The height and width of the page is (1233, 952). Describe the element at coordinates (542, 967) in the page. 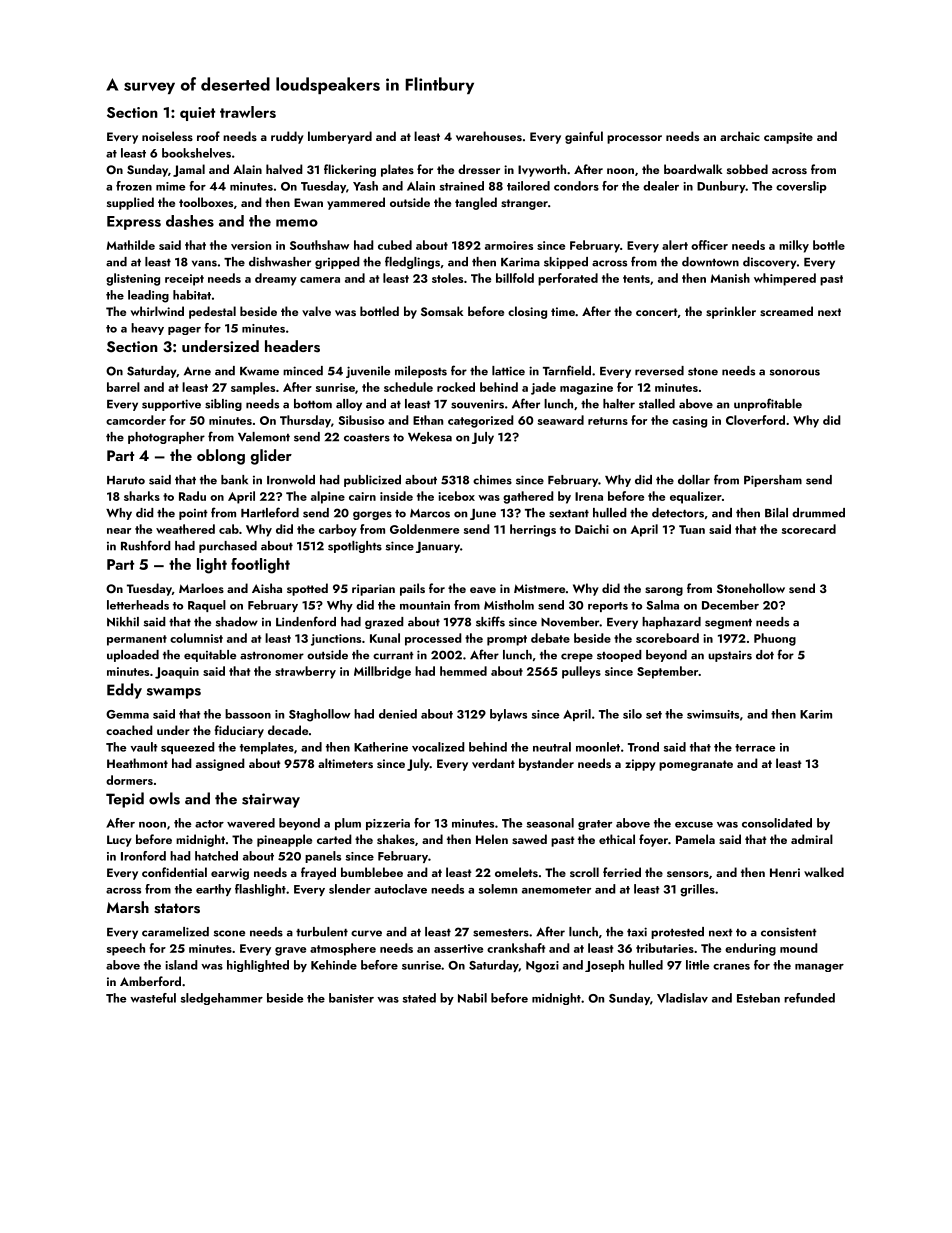

I see `Ngozi` at that location.
